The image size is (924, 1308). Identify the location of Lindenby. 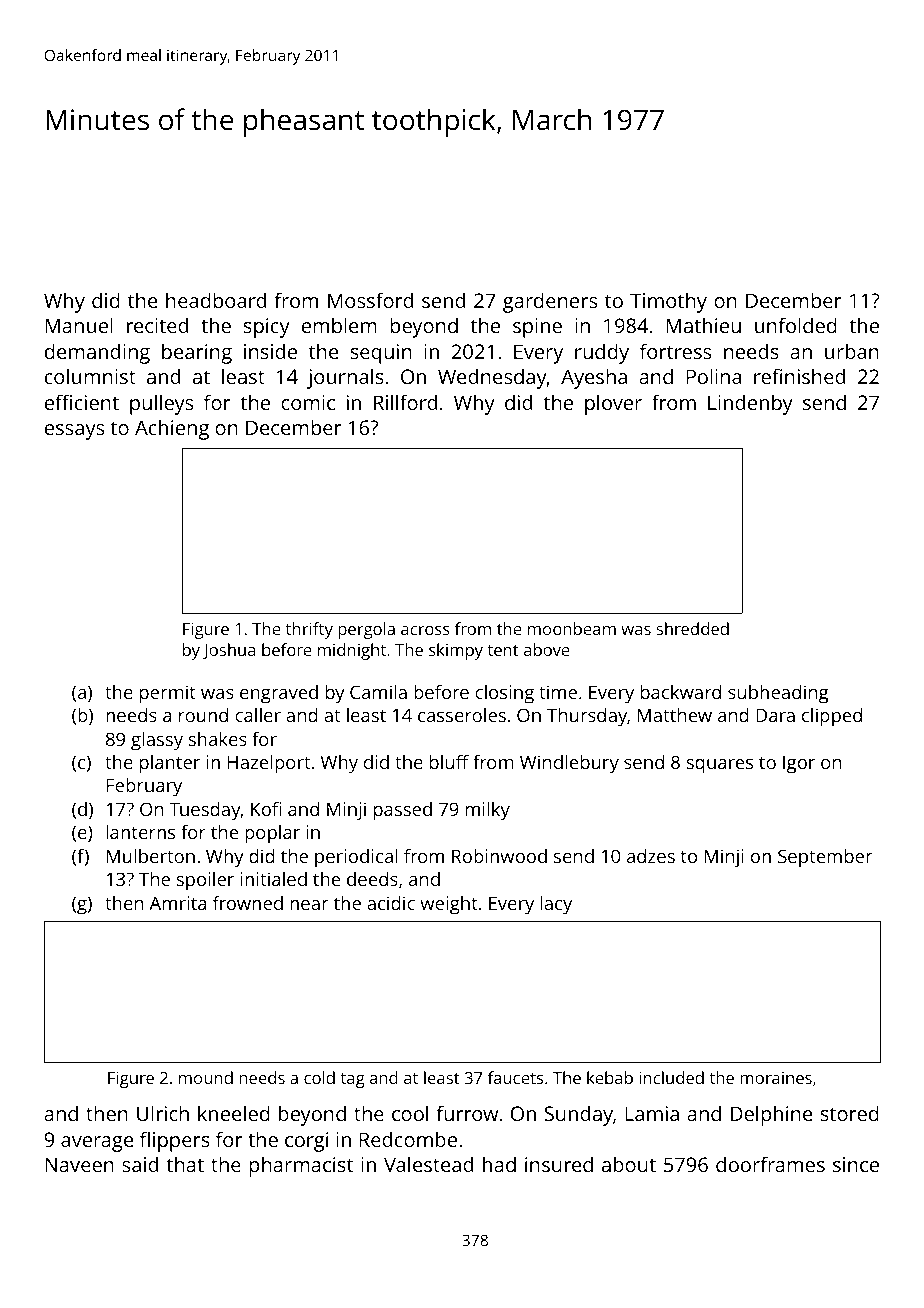
(750, 404).
